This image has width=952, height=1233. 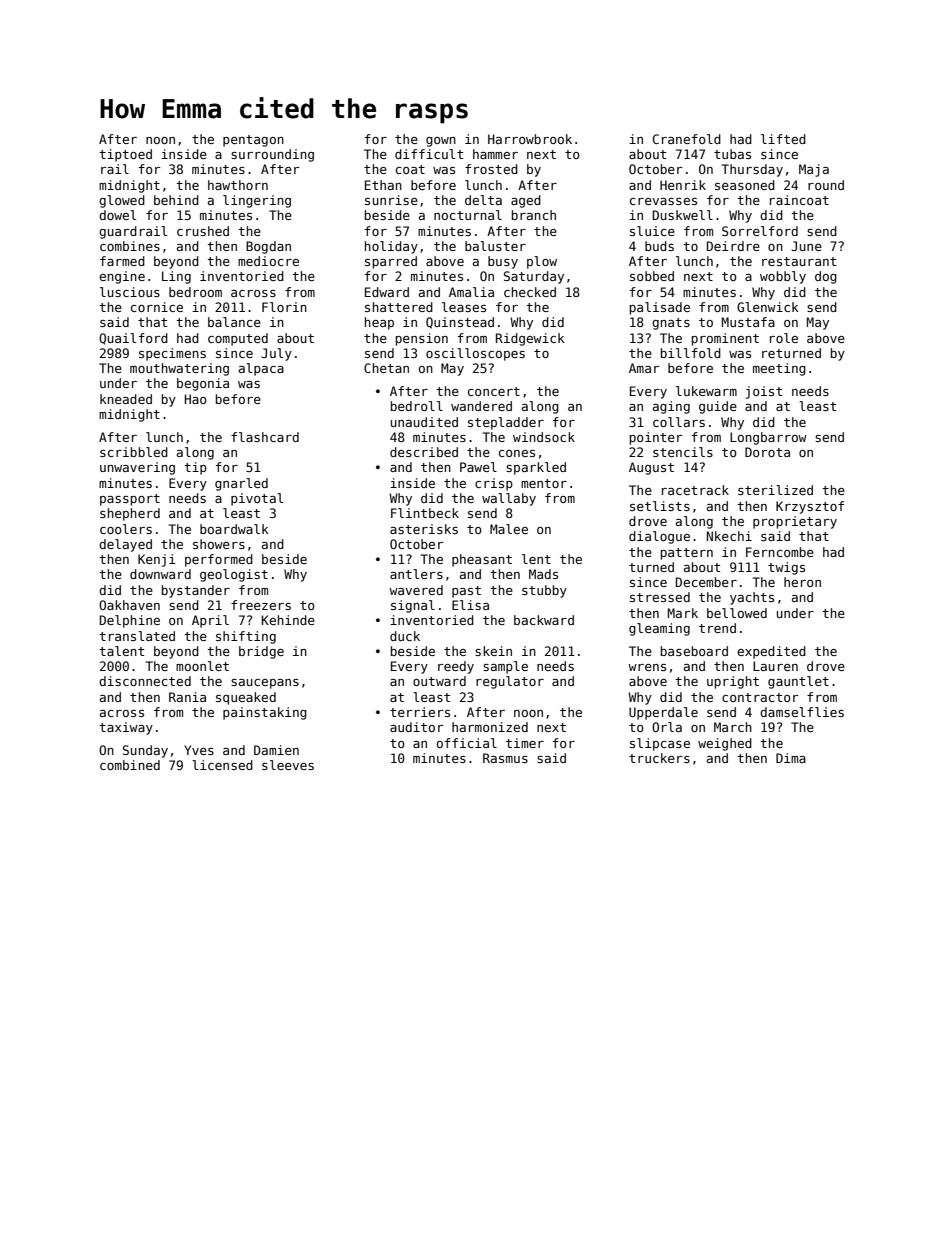 What do you see at coordinates (687, 139) in the image?
I see `Cranefold` at bounding box center [687, 139].
